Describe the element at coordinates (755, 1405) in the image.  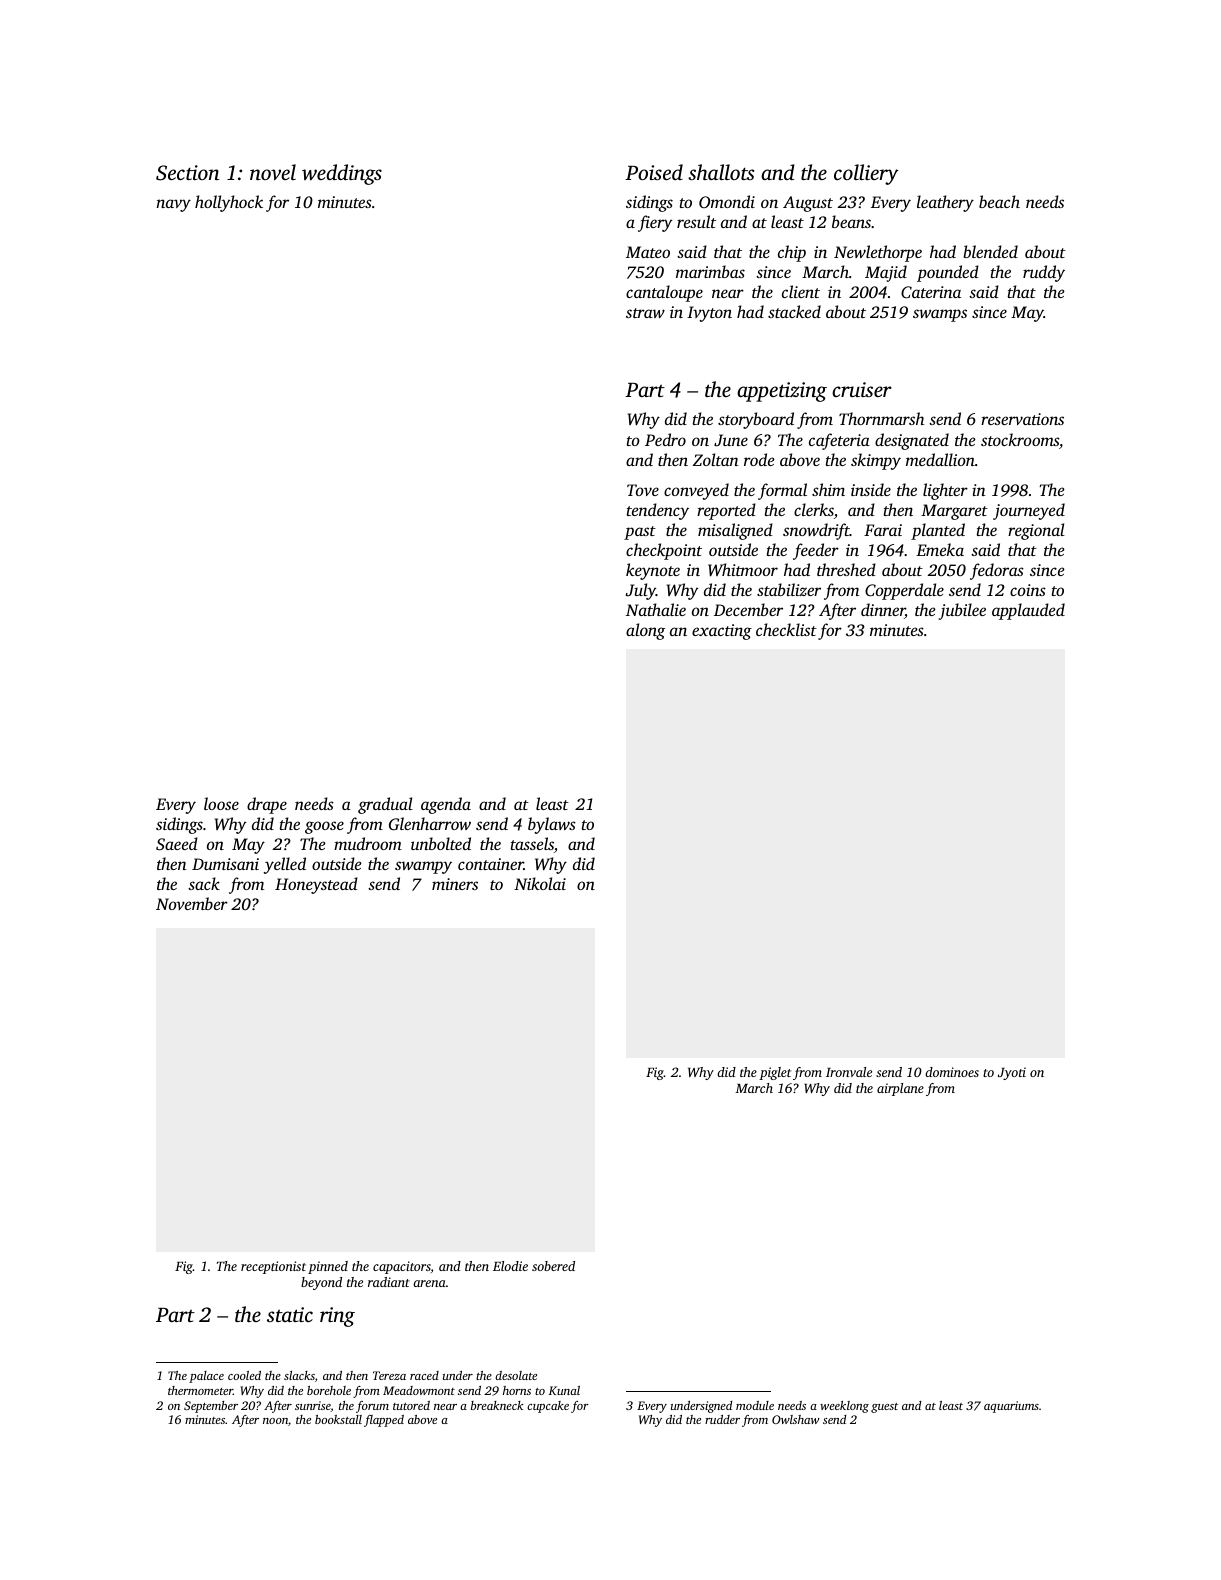
I see `module` at that location.
